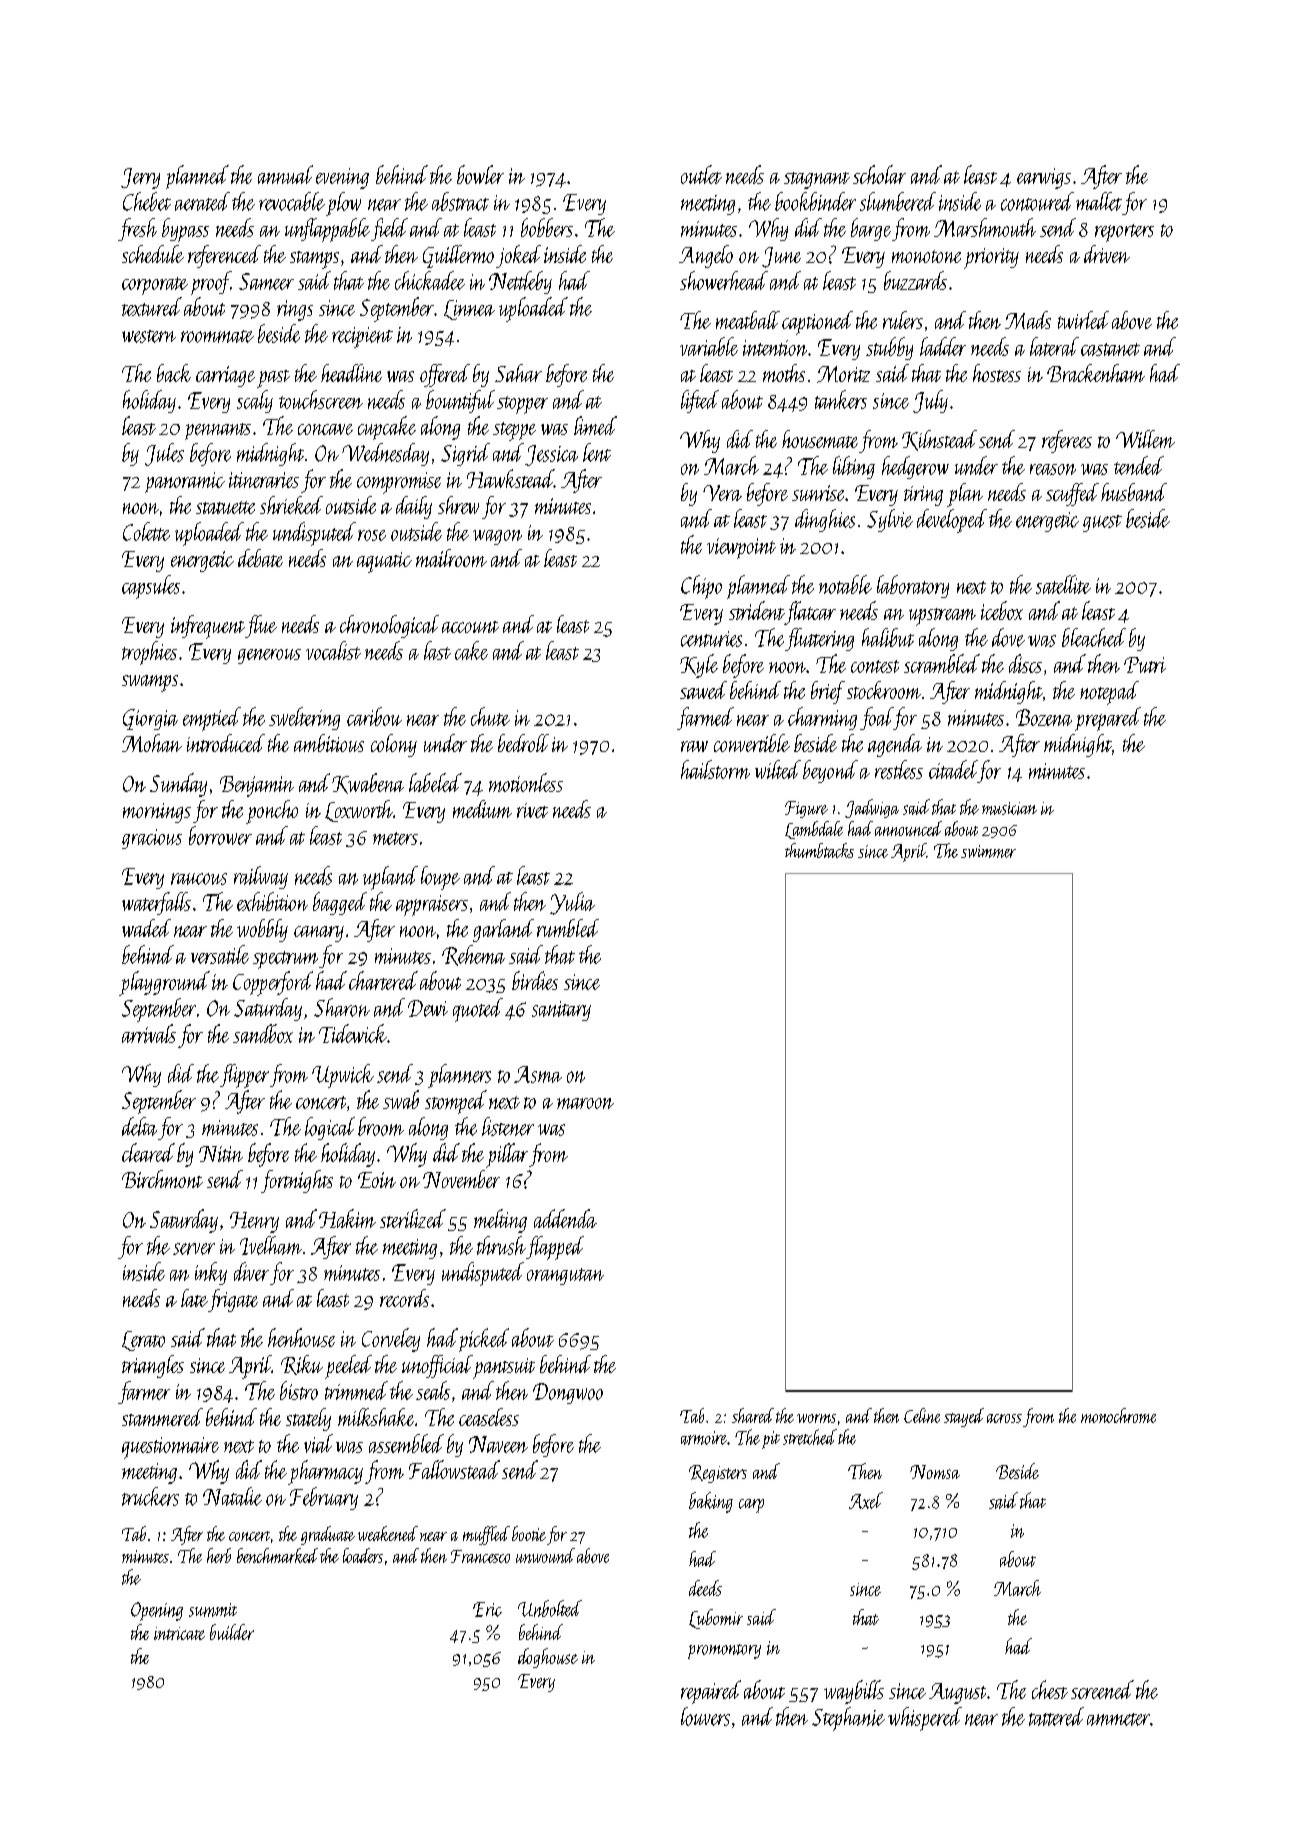 This screenshot has width=1300, height=1839. Describe the element at coordinates (532, 810) in the screenshot. I see `rivet` at that location.
